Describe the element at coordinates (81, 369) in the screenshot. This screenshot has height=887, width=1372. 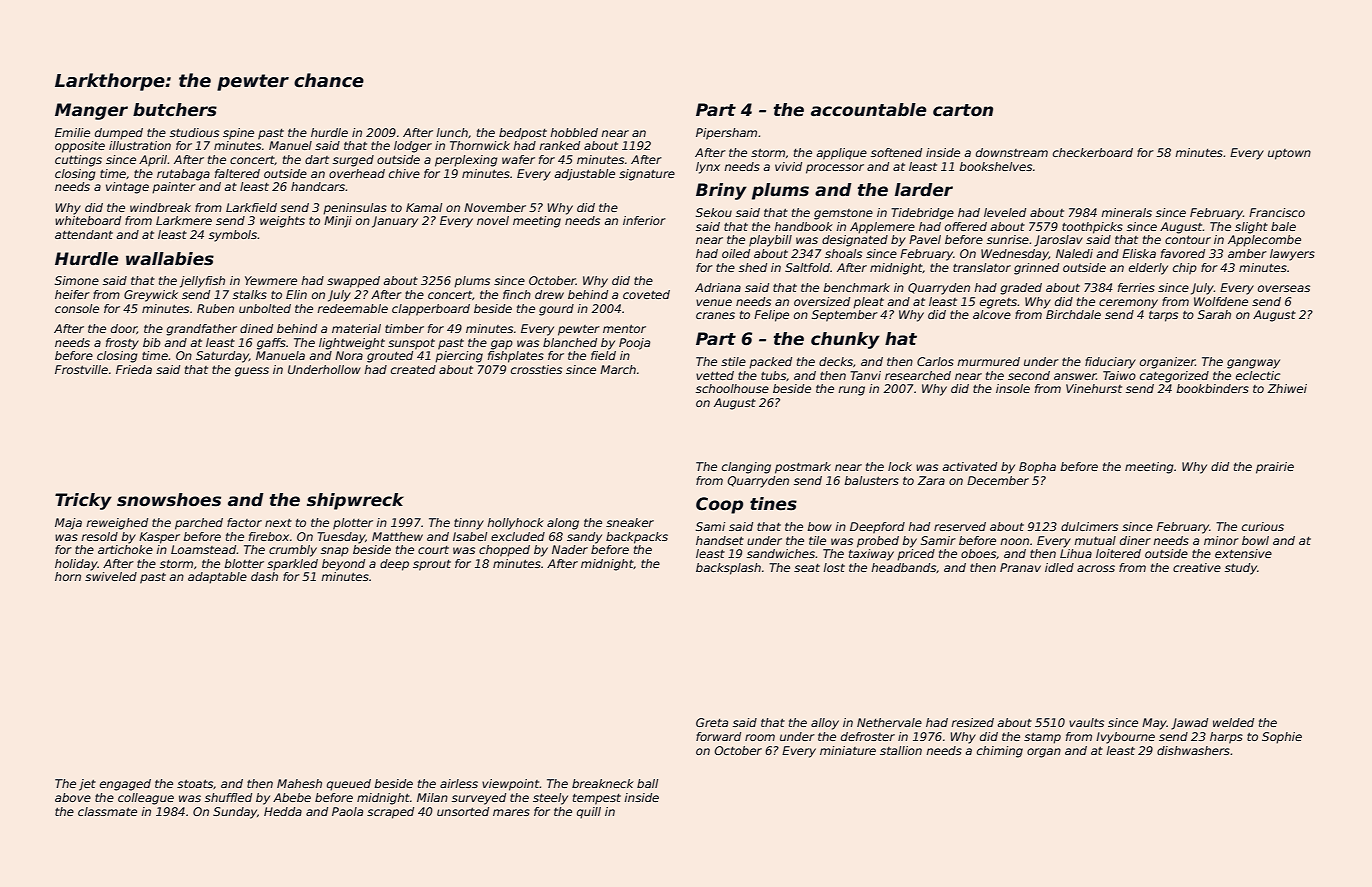
I see `Frostville` at that location.
